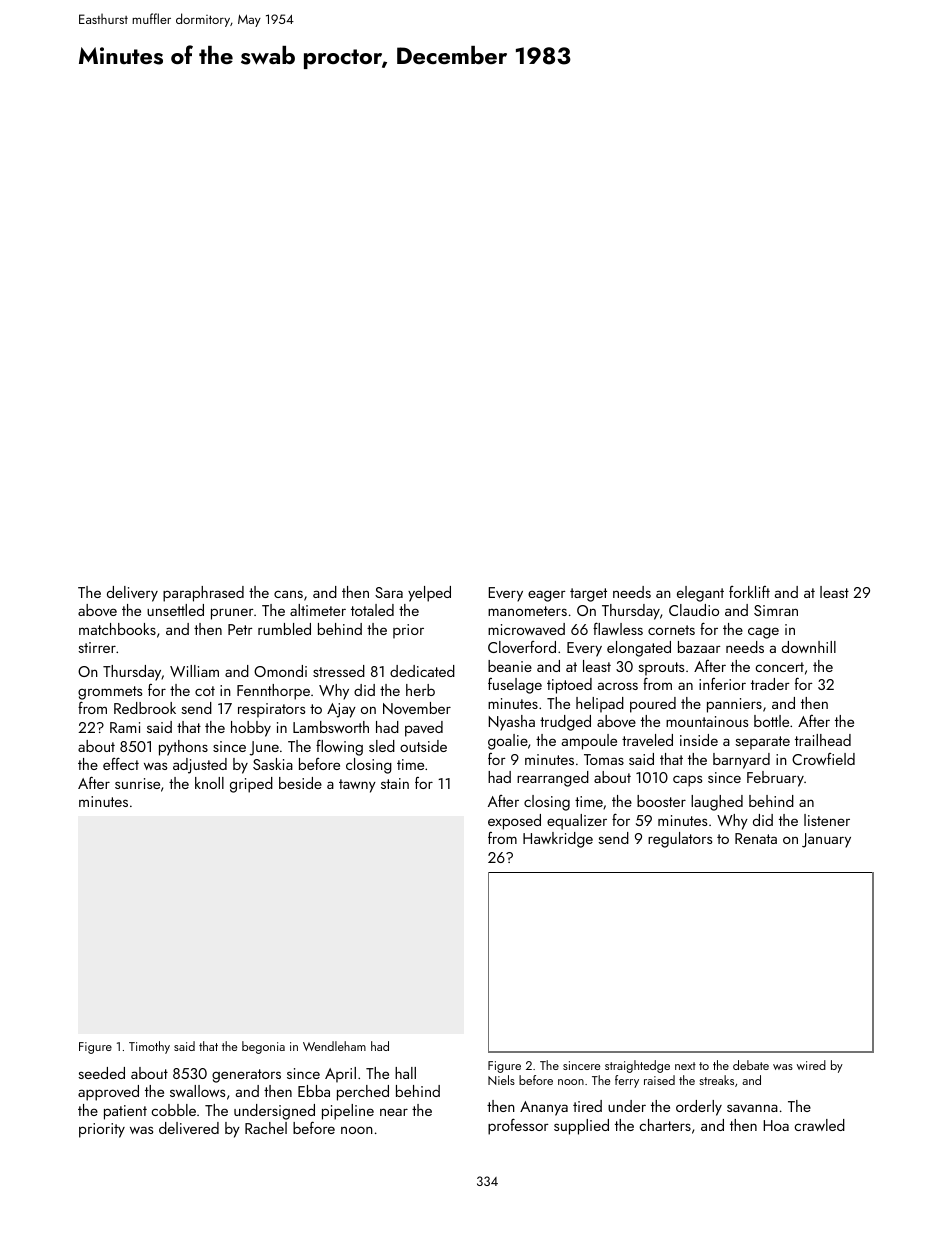  I want to click on forklift, so click(749, 592).
